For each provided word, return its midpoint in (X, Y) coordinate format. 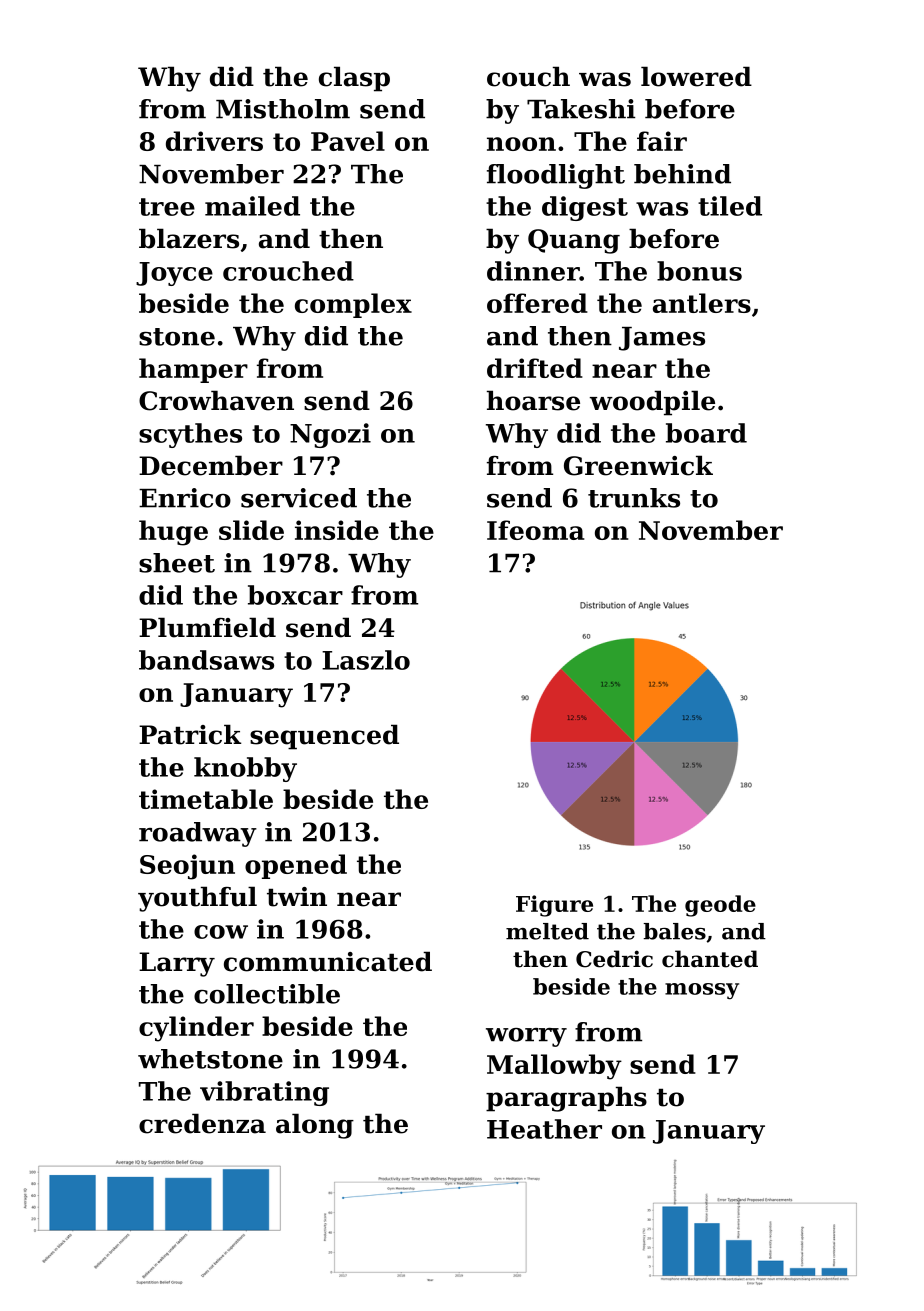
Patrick (190, 734)
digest (585, 208)
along (315, 1126)
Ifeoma (535, 530)
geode (720, 906)
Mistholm (283, 109)
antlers (702, 303)
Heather (544, 1129)
